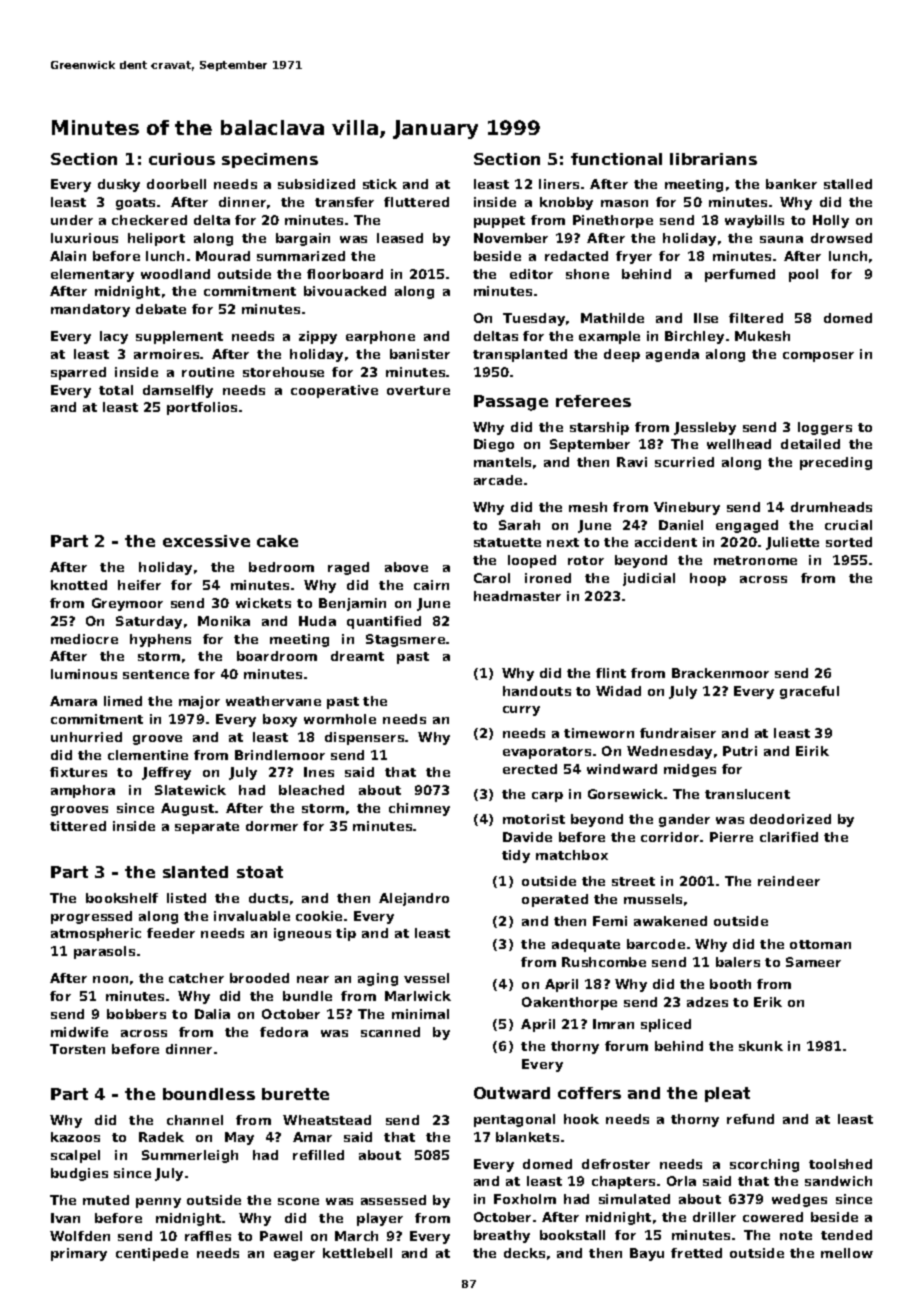 The image size is (924, 1308). I want to click on excessive, so click(206, 541).
